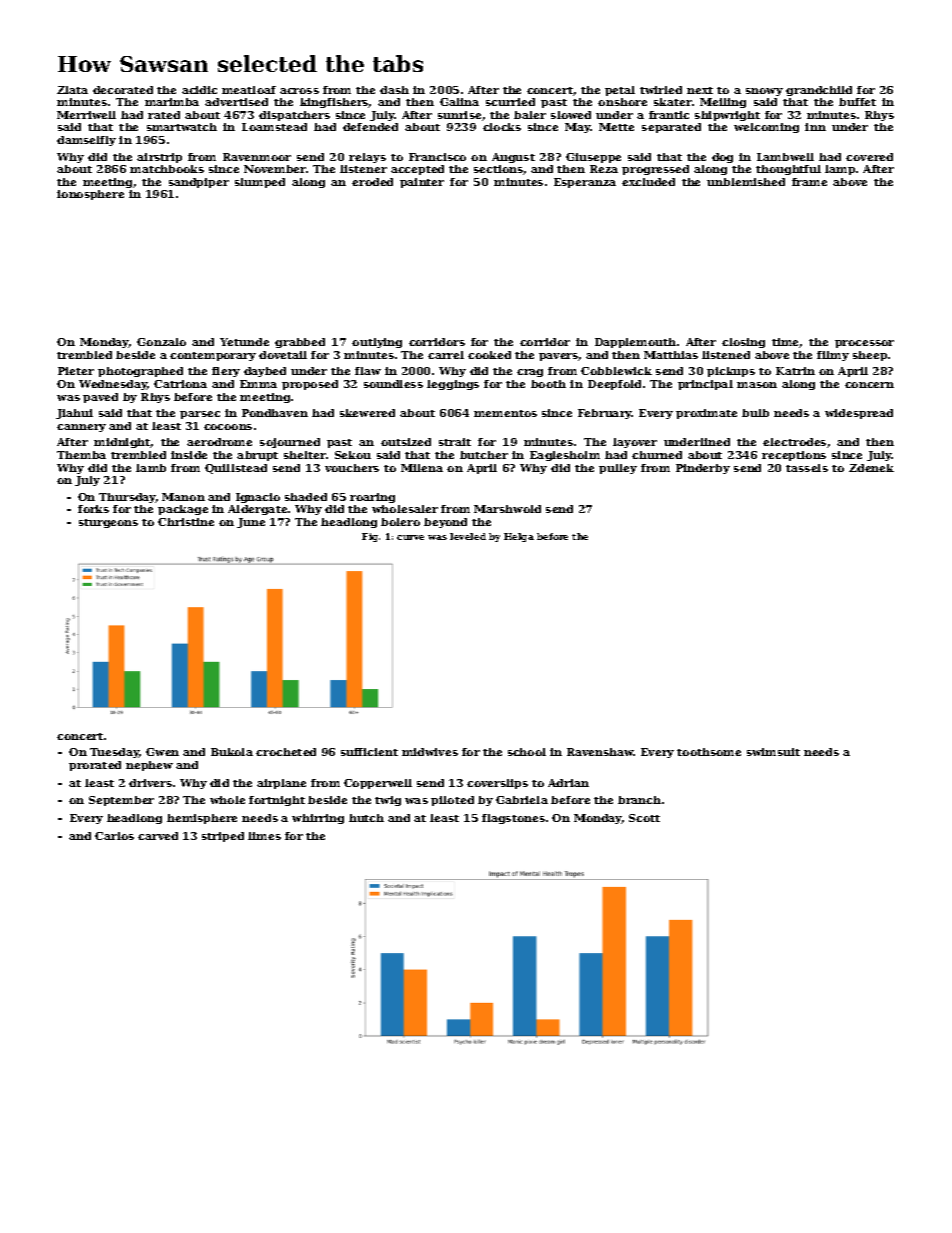 The width and height of the screenshot is (952, 1233). What do you see at coordinates (519, 537) in the screenshot?
I see `Helga` at bounding box center [519, 537].
